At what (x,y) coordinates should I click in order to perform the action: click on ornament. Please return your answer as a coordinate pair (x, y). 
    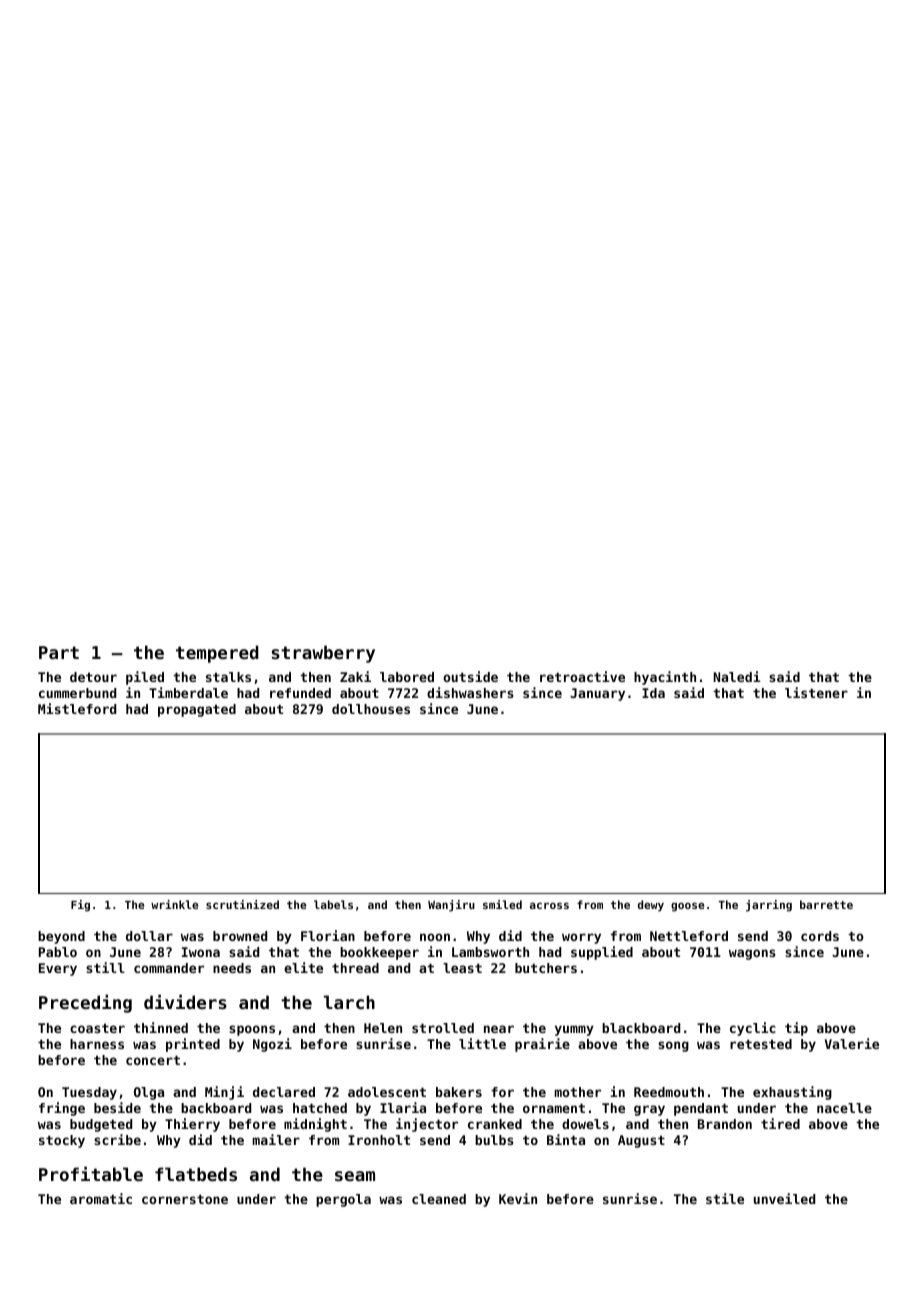
    Looking at the image, I should click on (554, 1108).
